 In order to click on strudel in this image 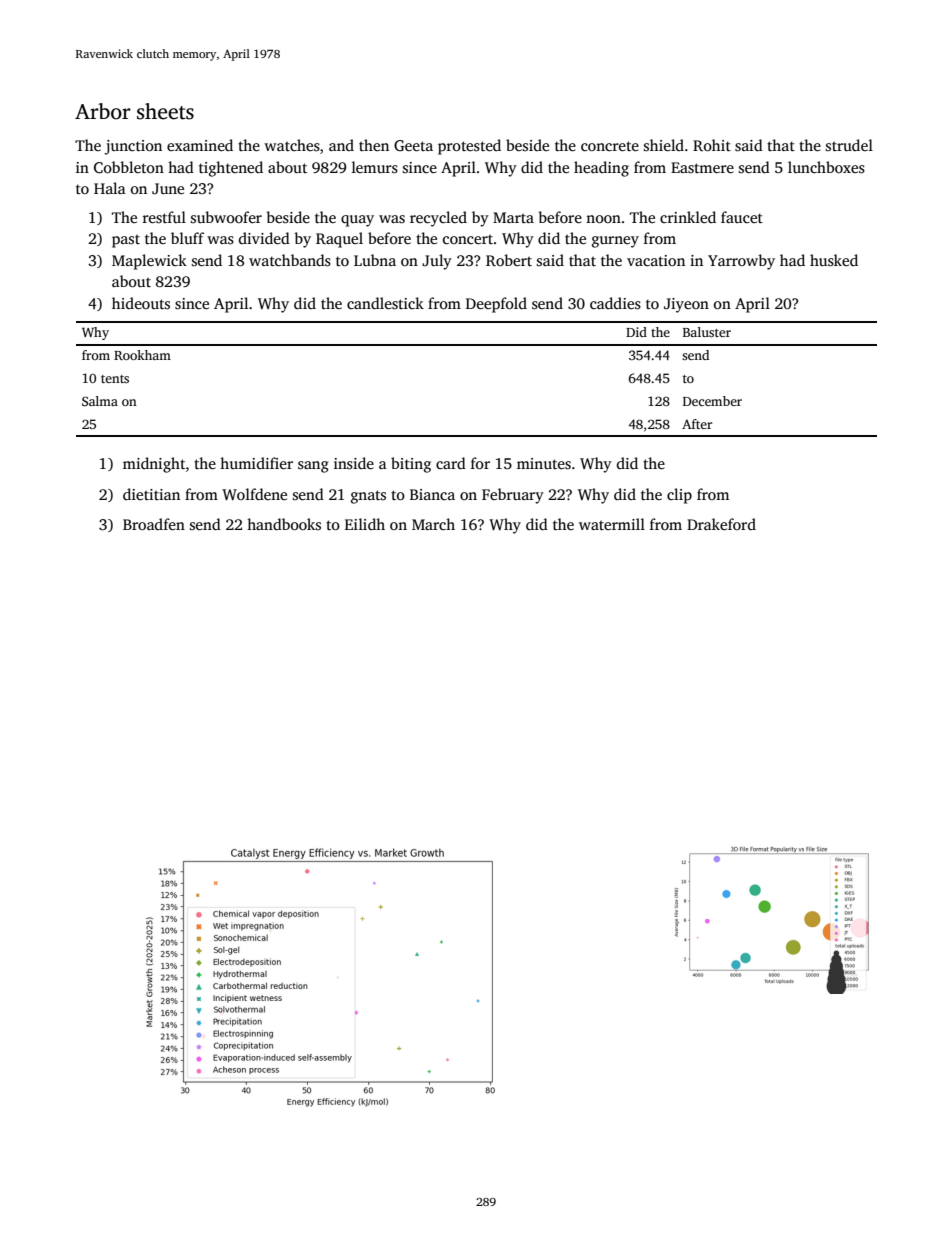, I will do `click(849, 145)`.
